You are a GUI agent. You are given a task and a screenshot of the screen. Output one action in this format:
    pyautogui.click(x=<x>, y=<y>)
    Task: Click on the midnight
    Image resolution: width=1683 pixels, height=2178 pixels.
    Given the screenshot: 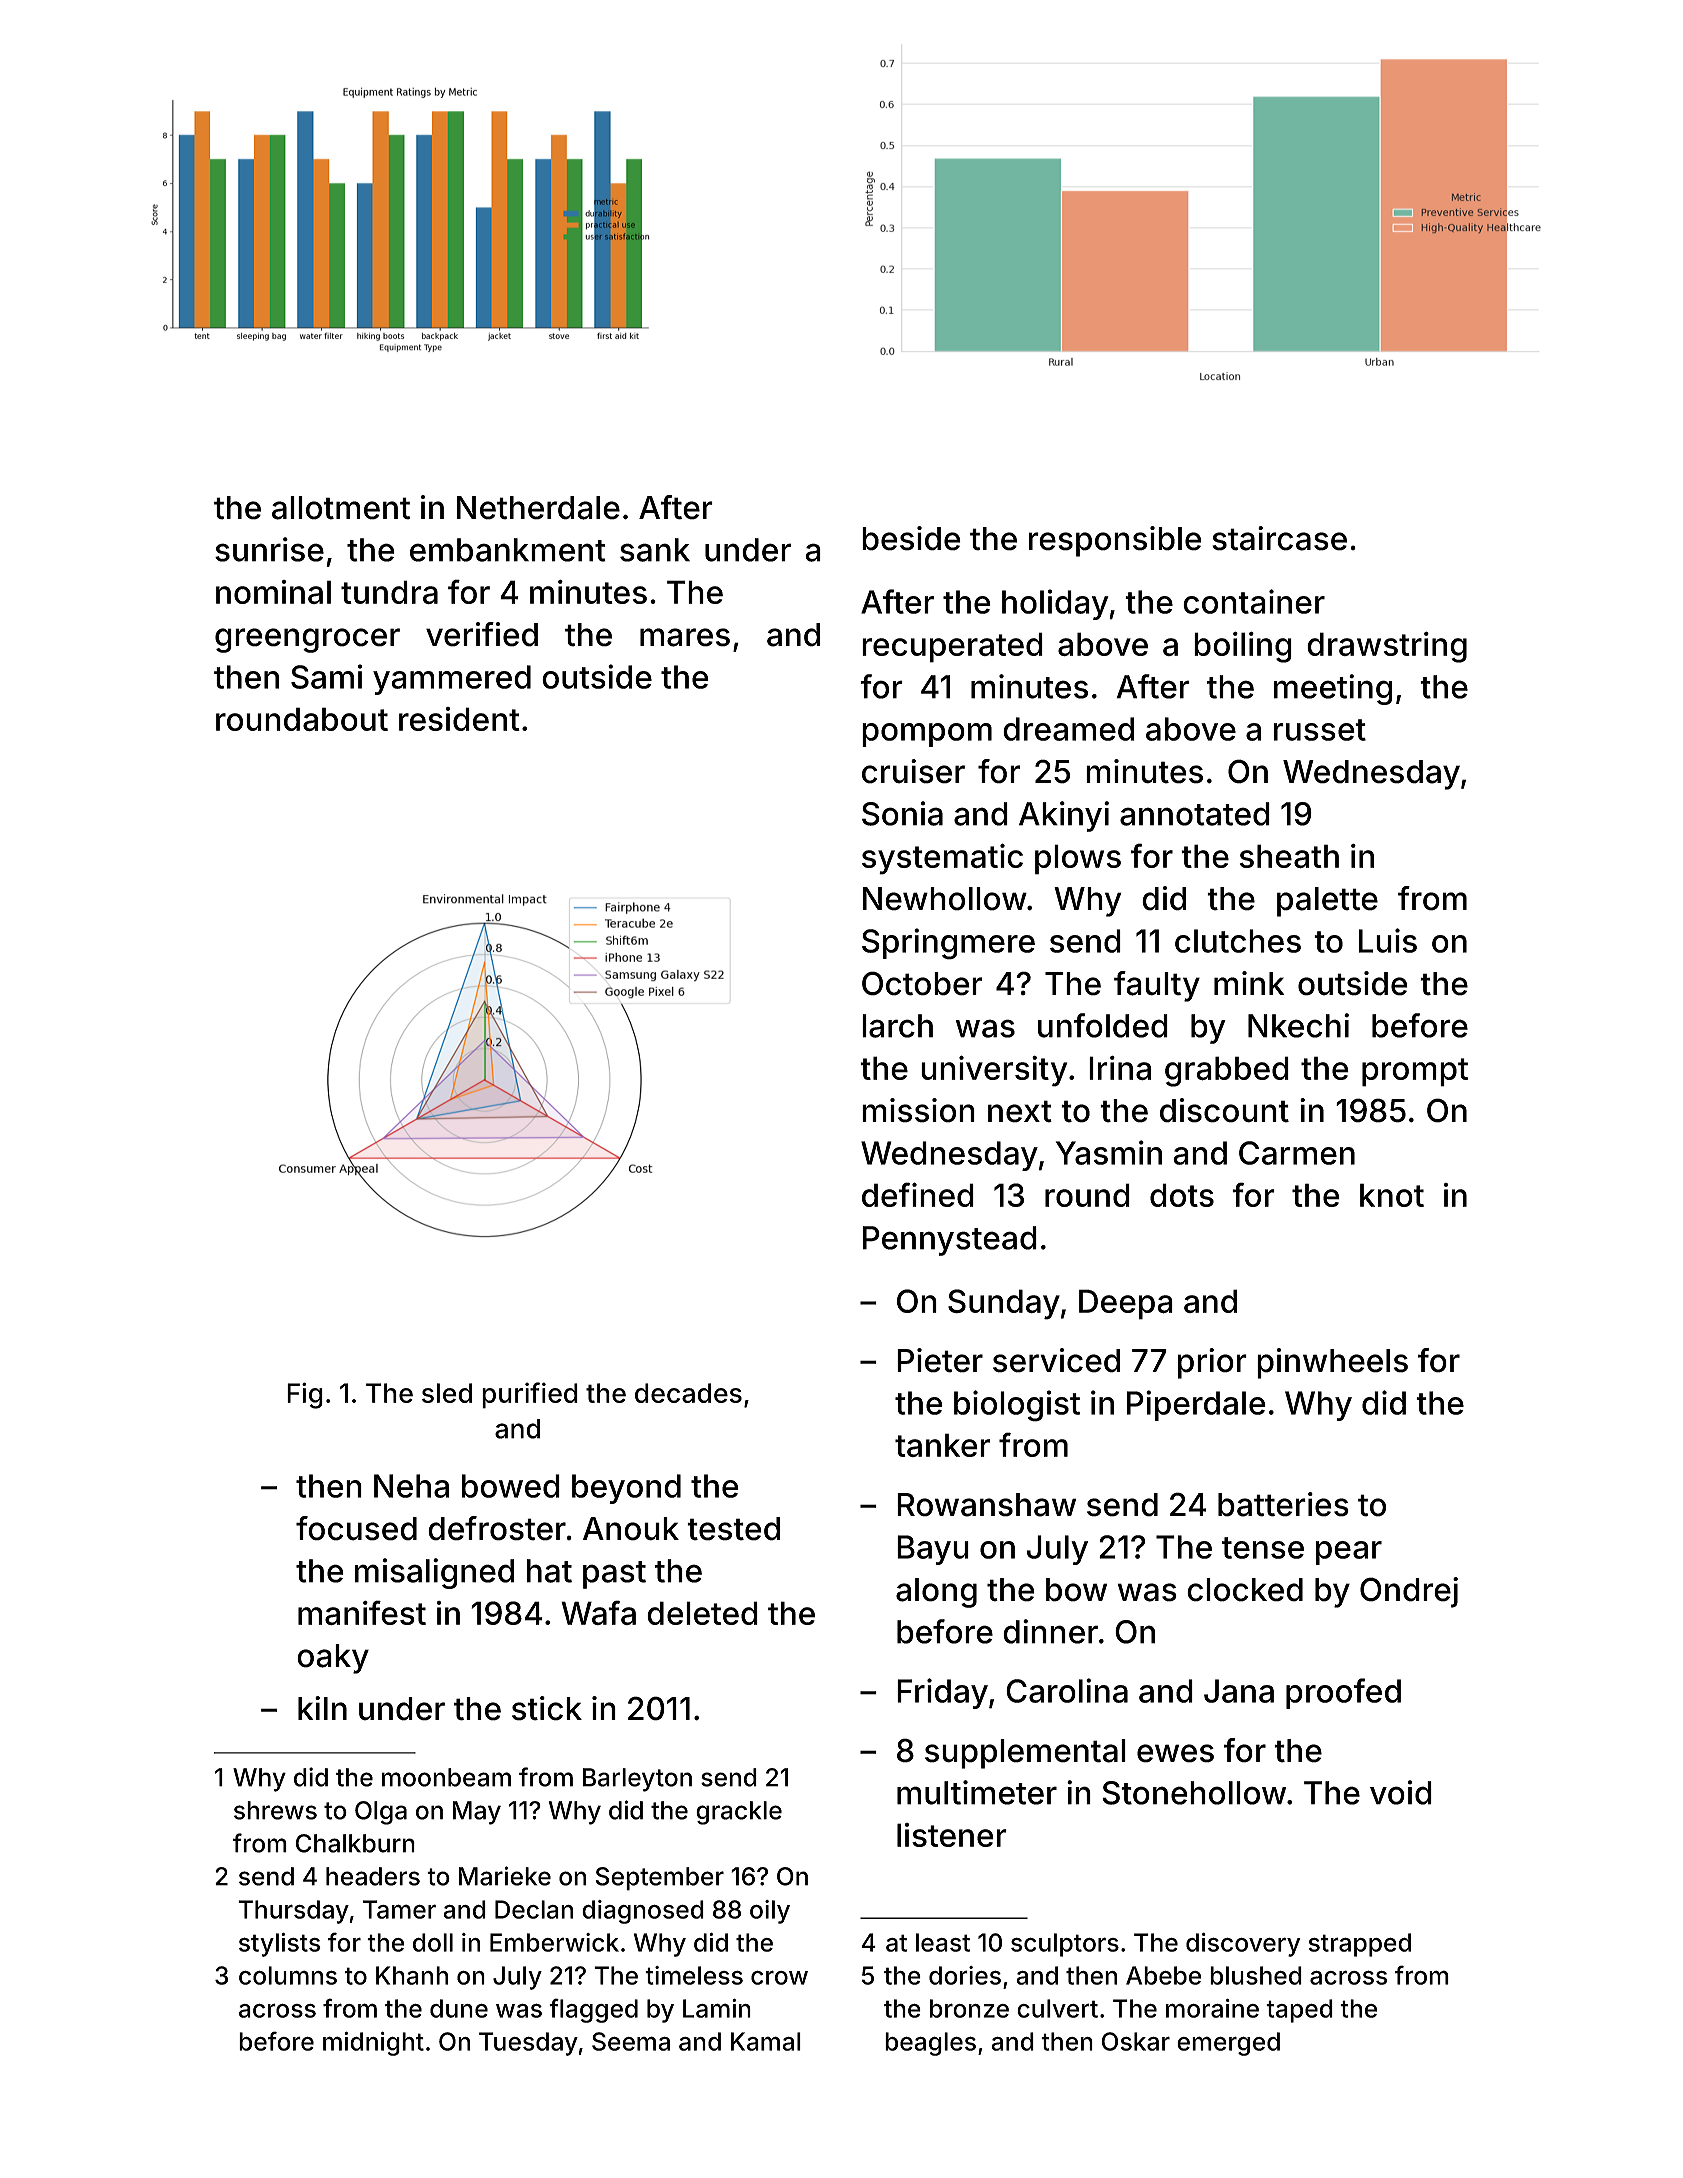 What is the action you would take?
    pyautogui.click(x=373, y=2044)
